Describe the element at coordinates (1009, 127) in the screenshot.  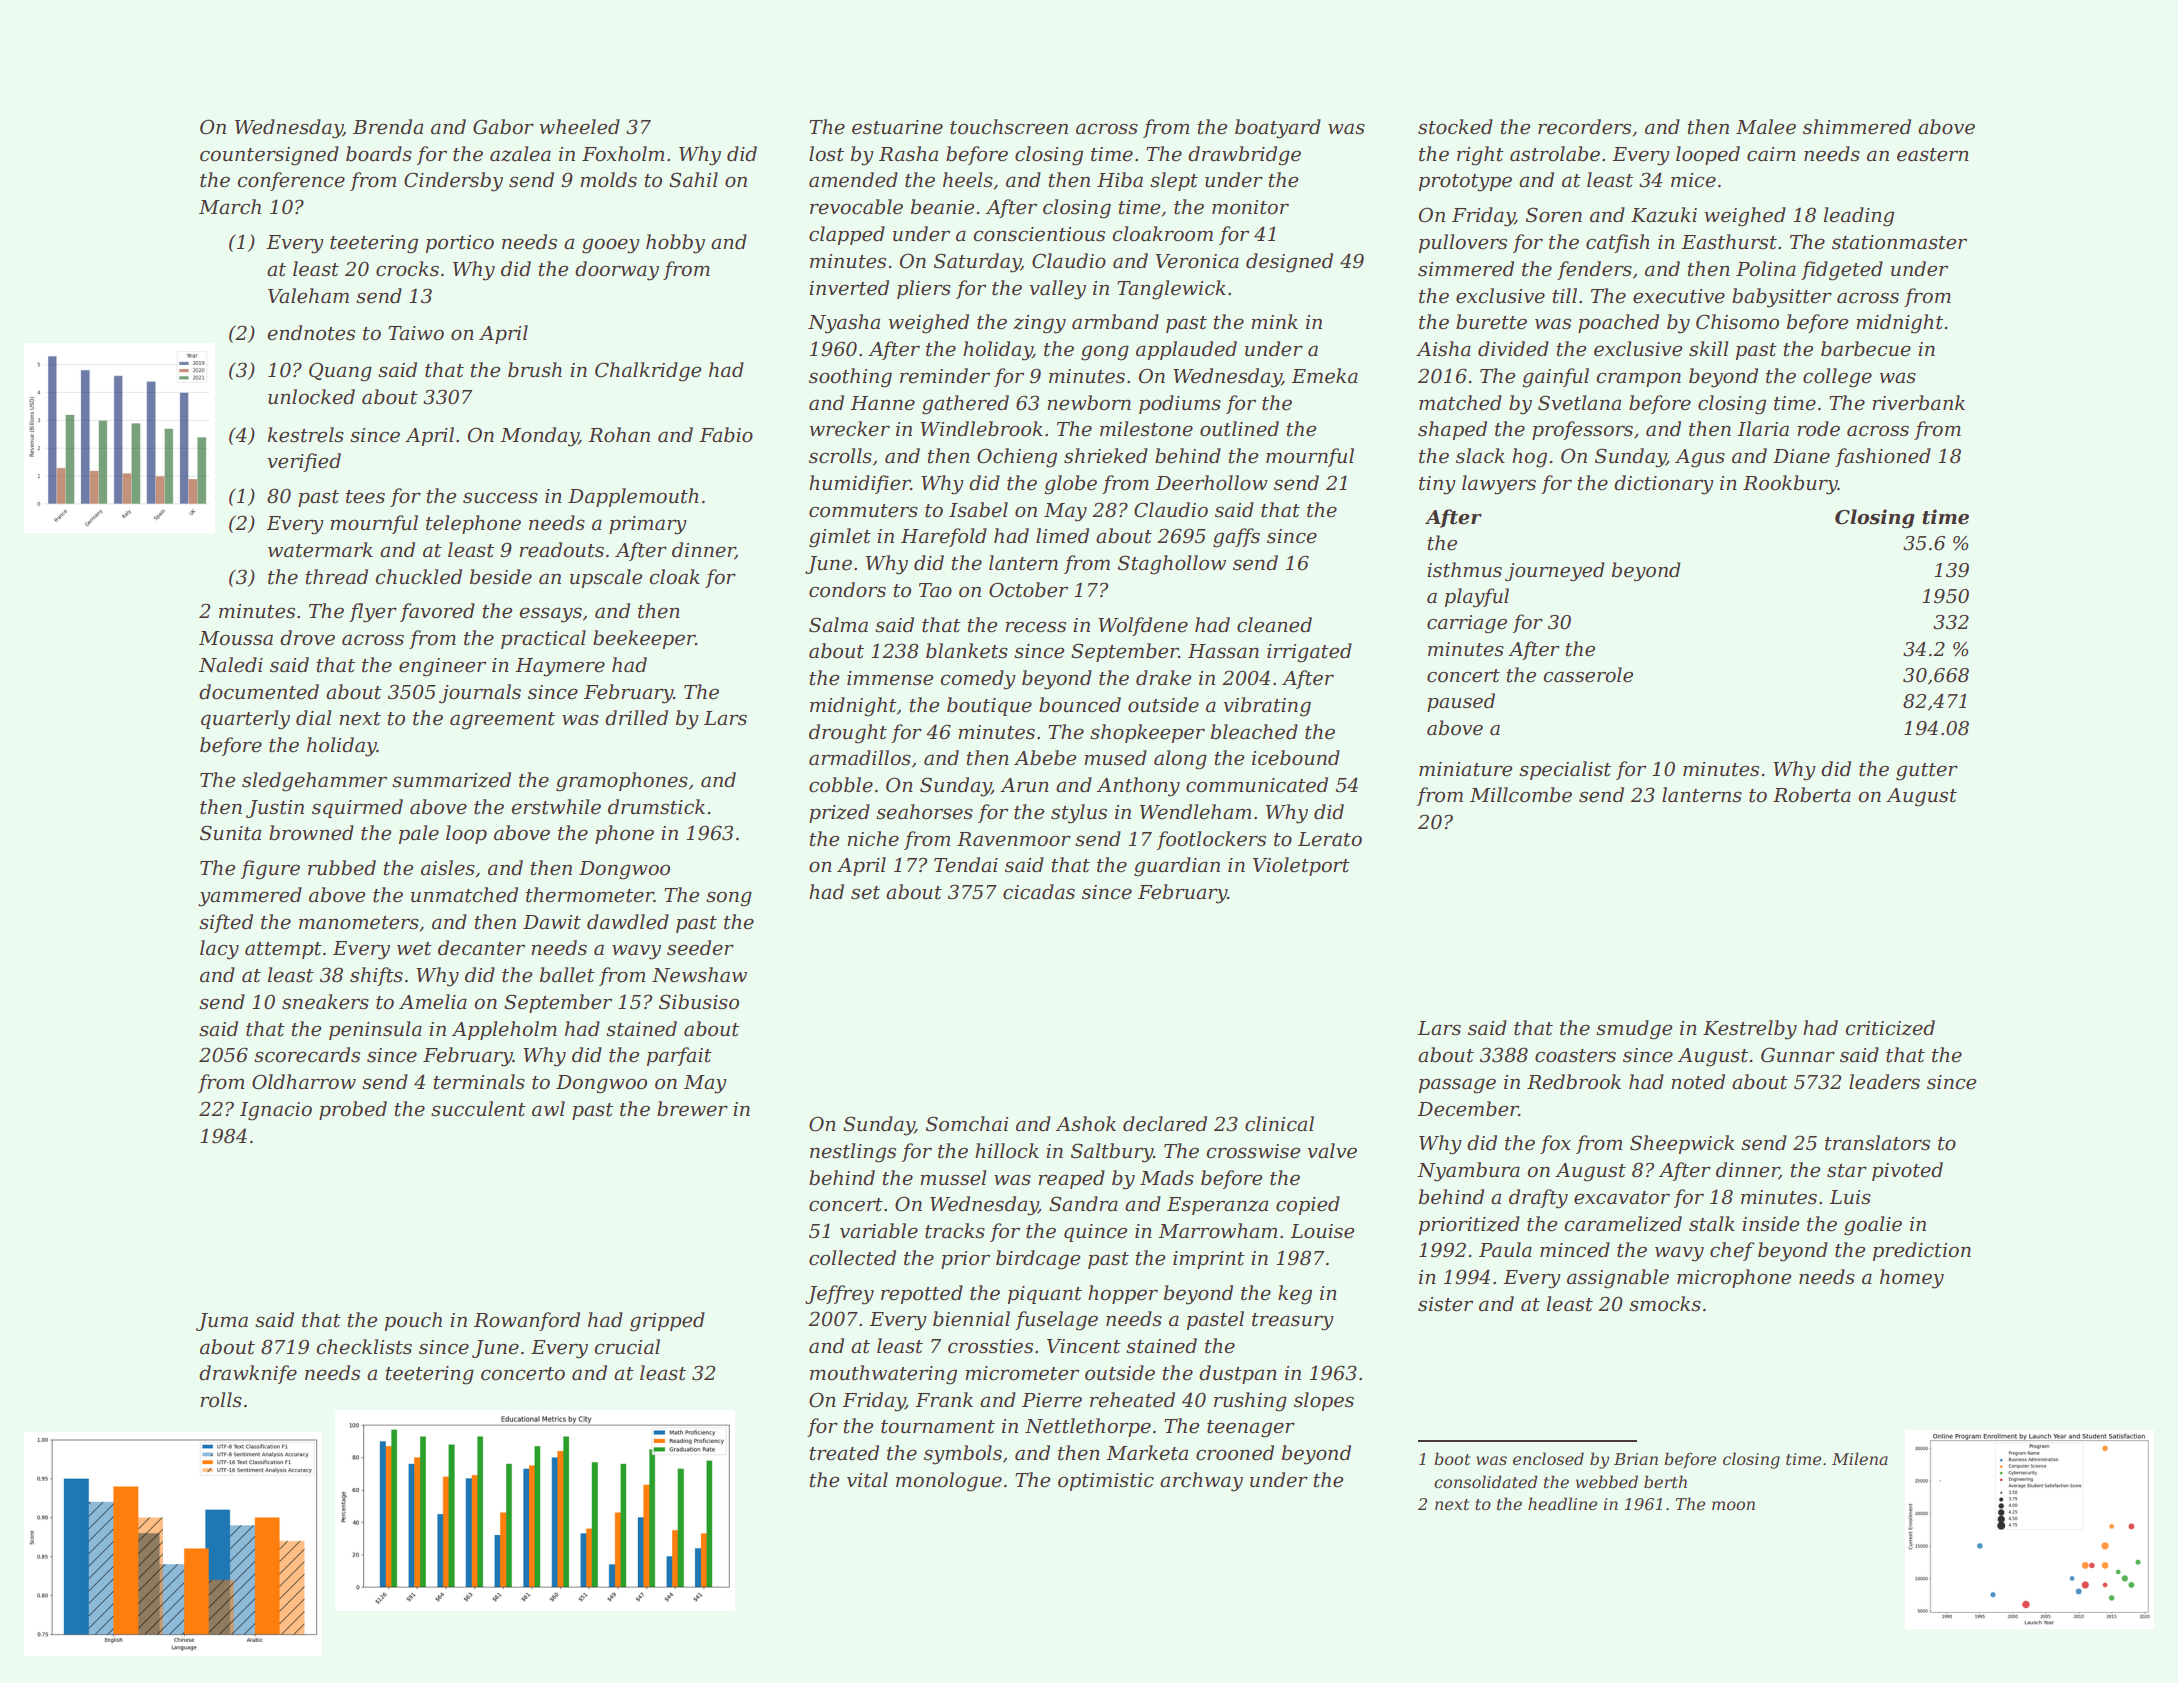
I see `touchscreen` at that location.
